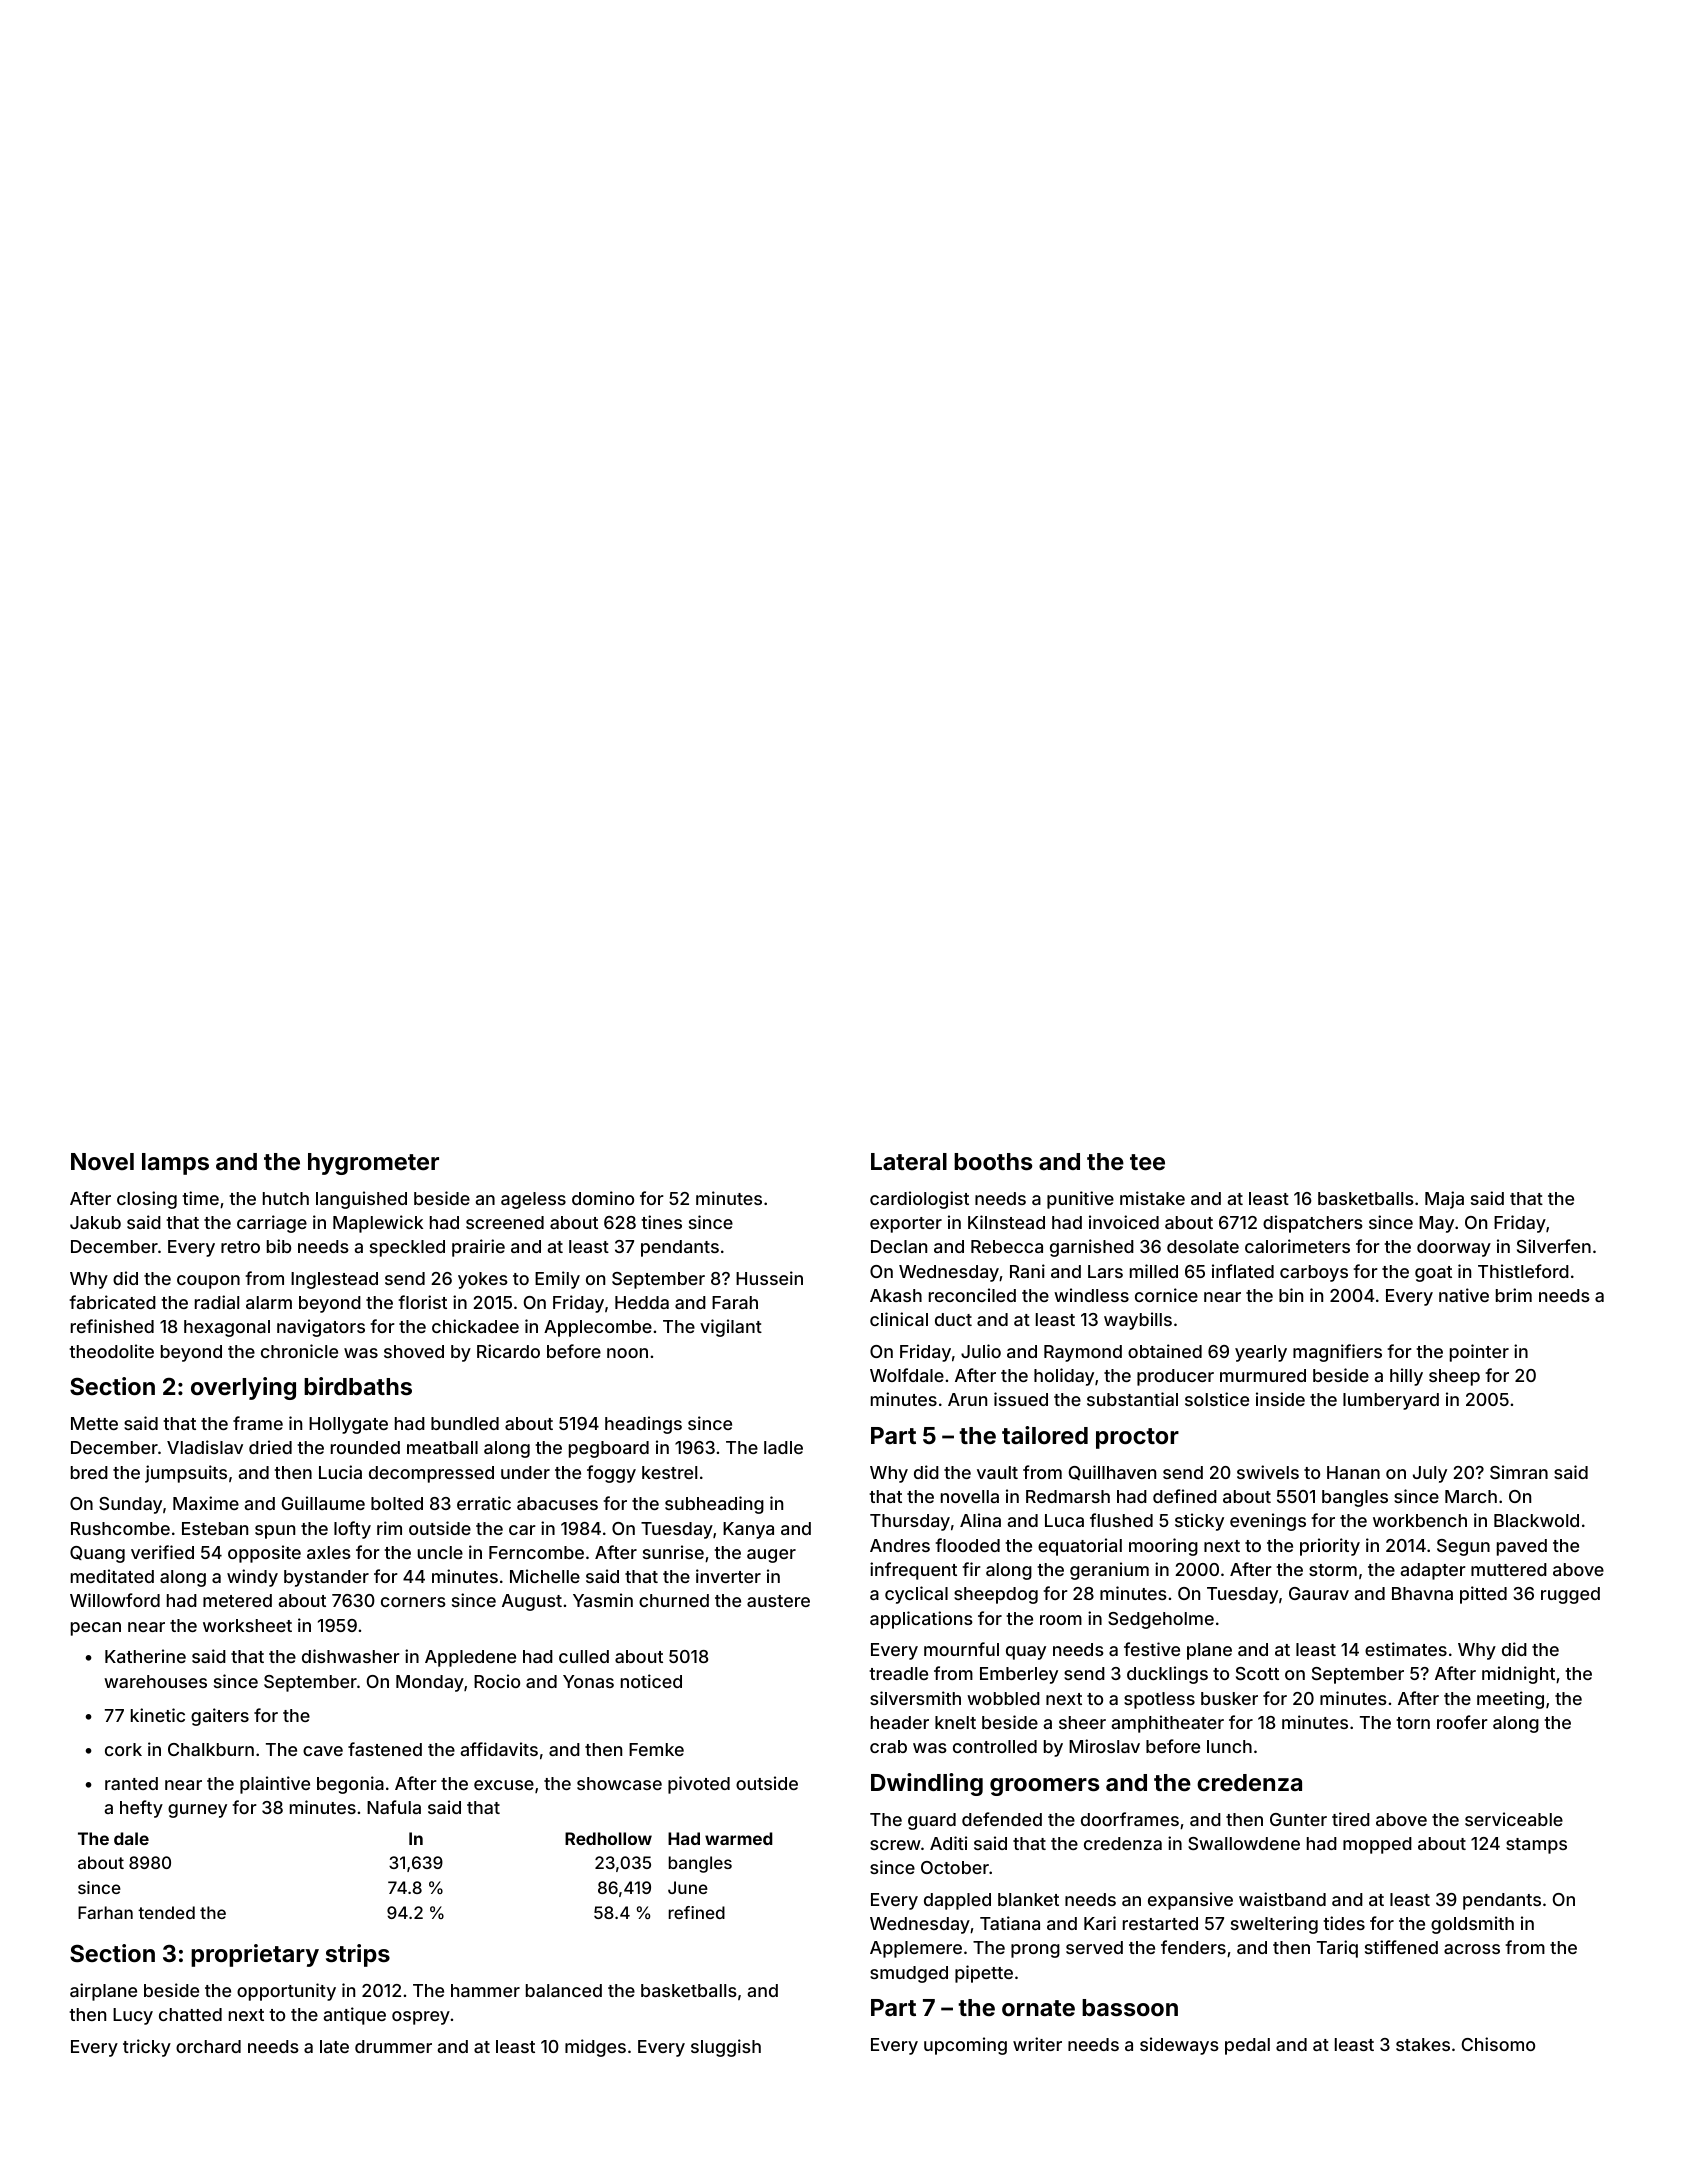 Image resolution: width=1683 pixels, height=2178 pixels. Describe the element at coordinates (726, 2048) in the document. I see `sluggish` at that location.
